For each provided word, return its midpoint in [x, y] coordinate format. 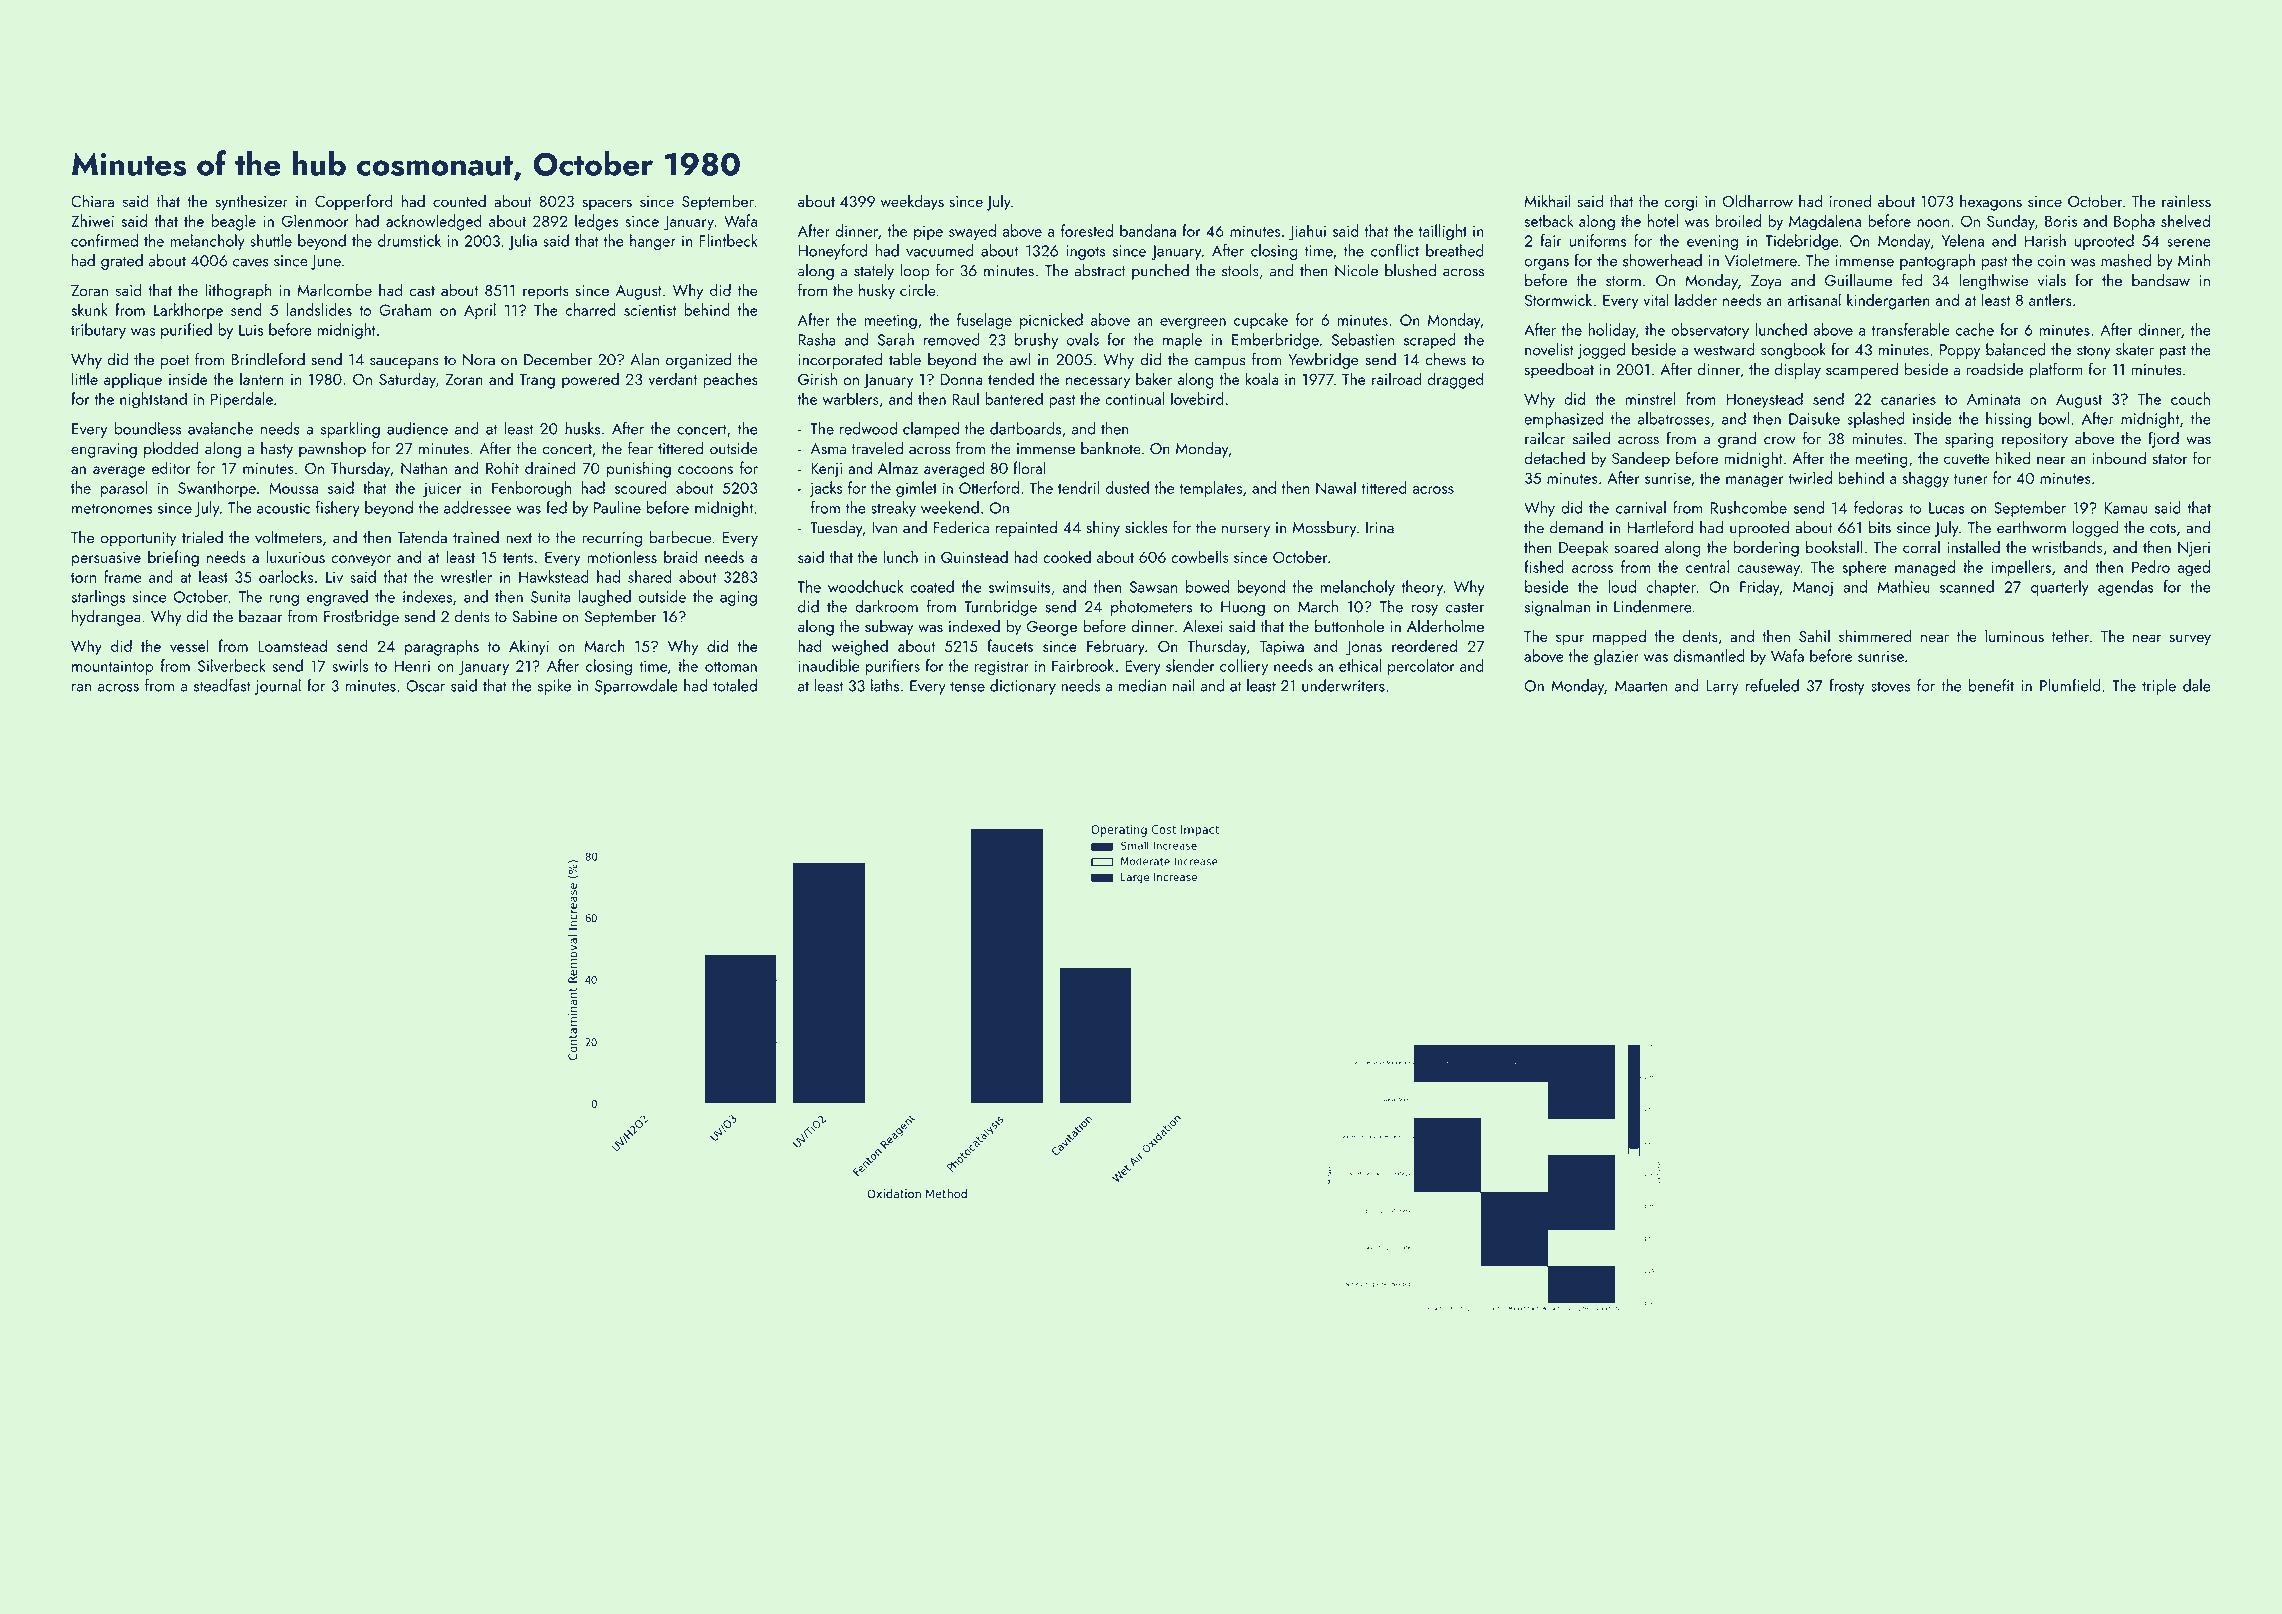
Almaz [898, 467]
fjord [2163, 439]
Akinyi [529, 647]
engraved [337, 598]
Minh [2194, 260]
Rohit [502, 467]
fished [1544, 566]
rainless [2186, 200]
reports [546, 293]
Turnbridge [1000, 608]
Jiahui [1307, 232]
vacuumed [940, 250]
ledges [596, 222]
